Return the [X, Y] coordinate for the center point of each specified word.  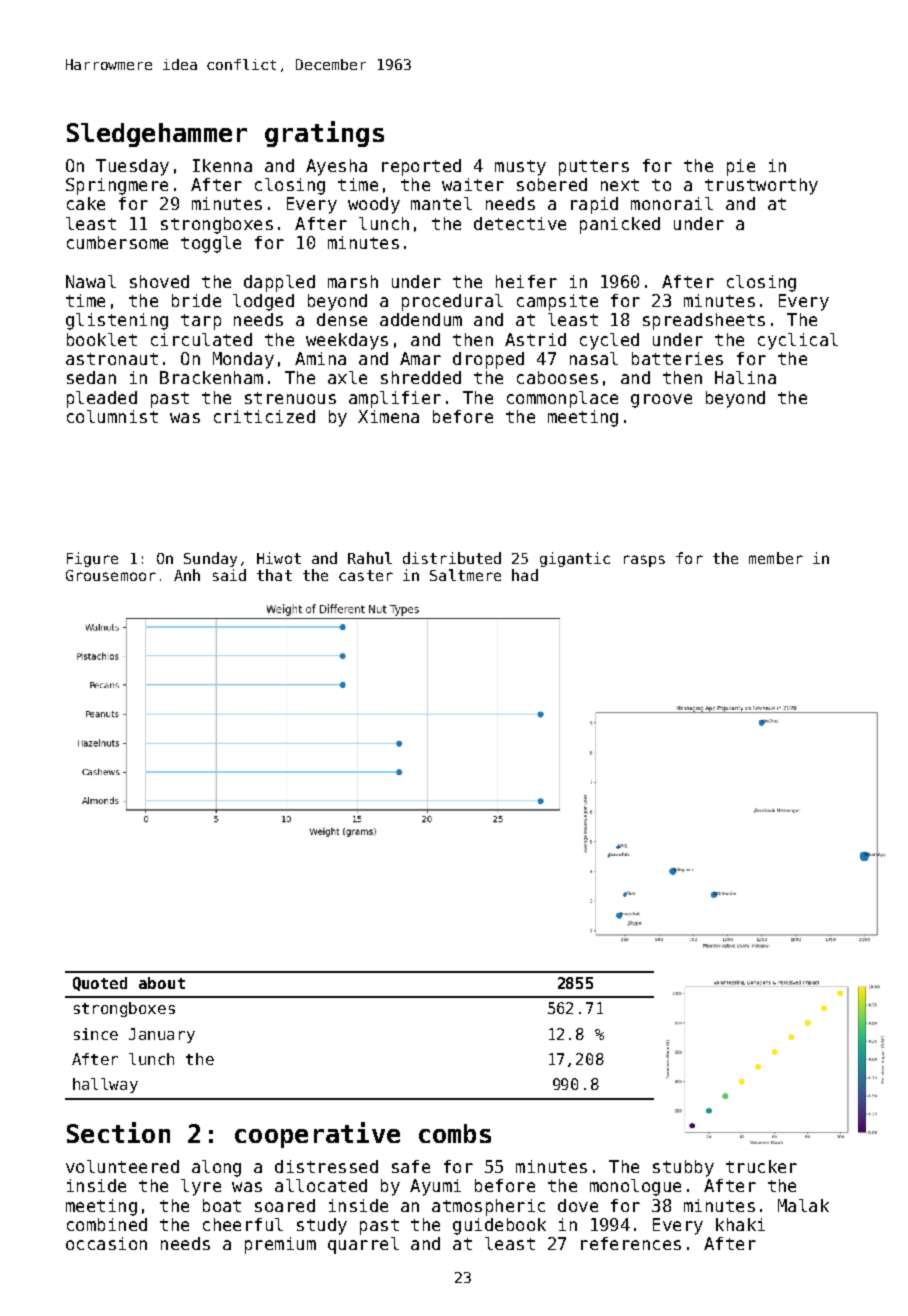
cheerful [243, 1224]
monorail [672, 203]
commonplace [562, 399]
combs [455, 1133]
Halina [745, 377]
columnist [112, 416]
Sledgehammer [157, 135]
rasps [644, 561]
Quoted [100, 984]
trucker [761, 1166]
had [525, 575]
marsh [353, 281]
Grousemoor [111, 575]
